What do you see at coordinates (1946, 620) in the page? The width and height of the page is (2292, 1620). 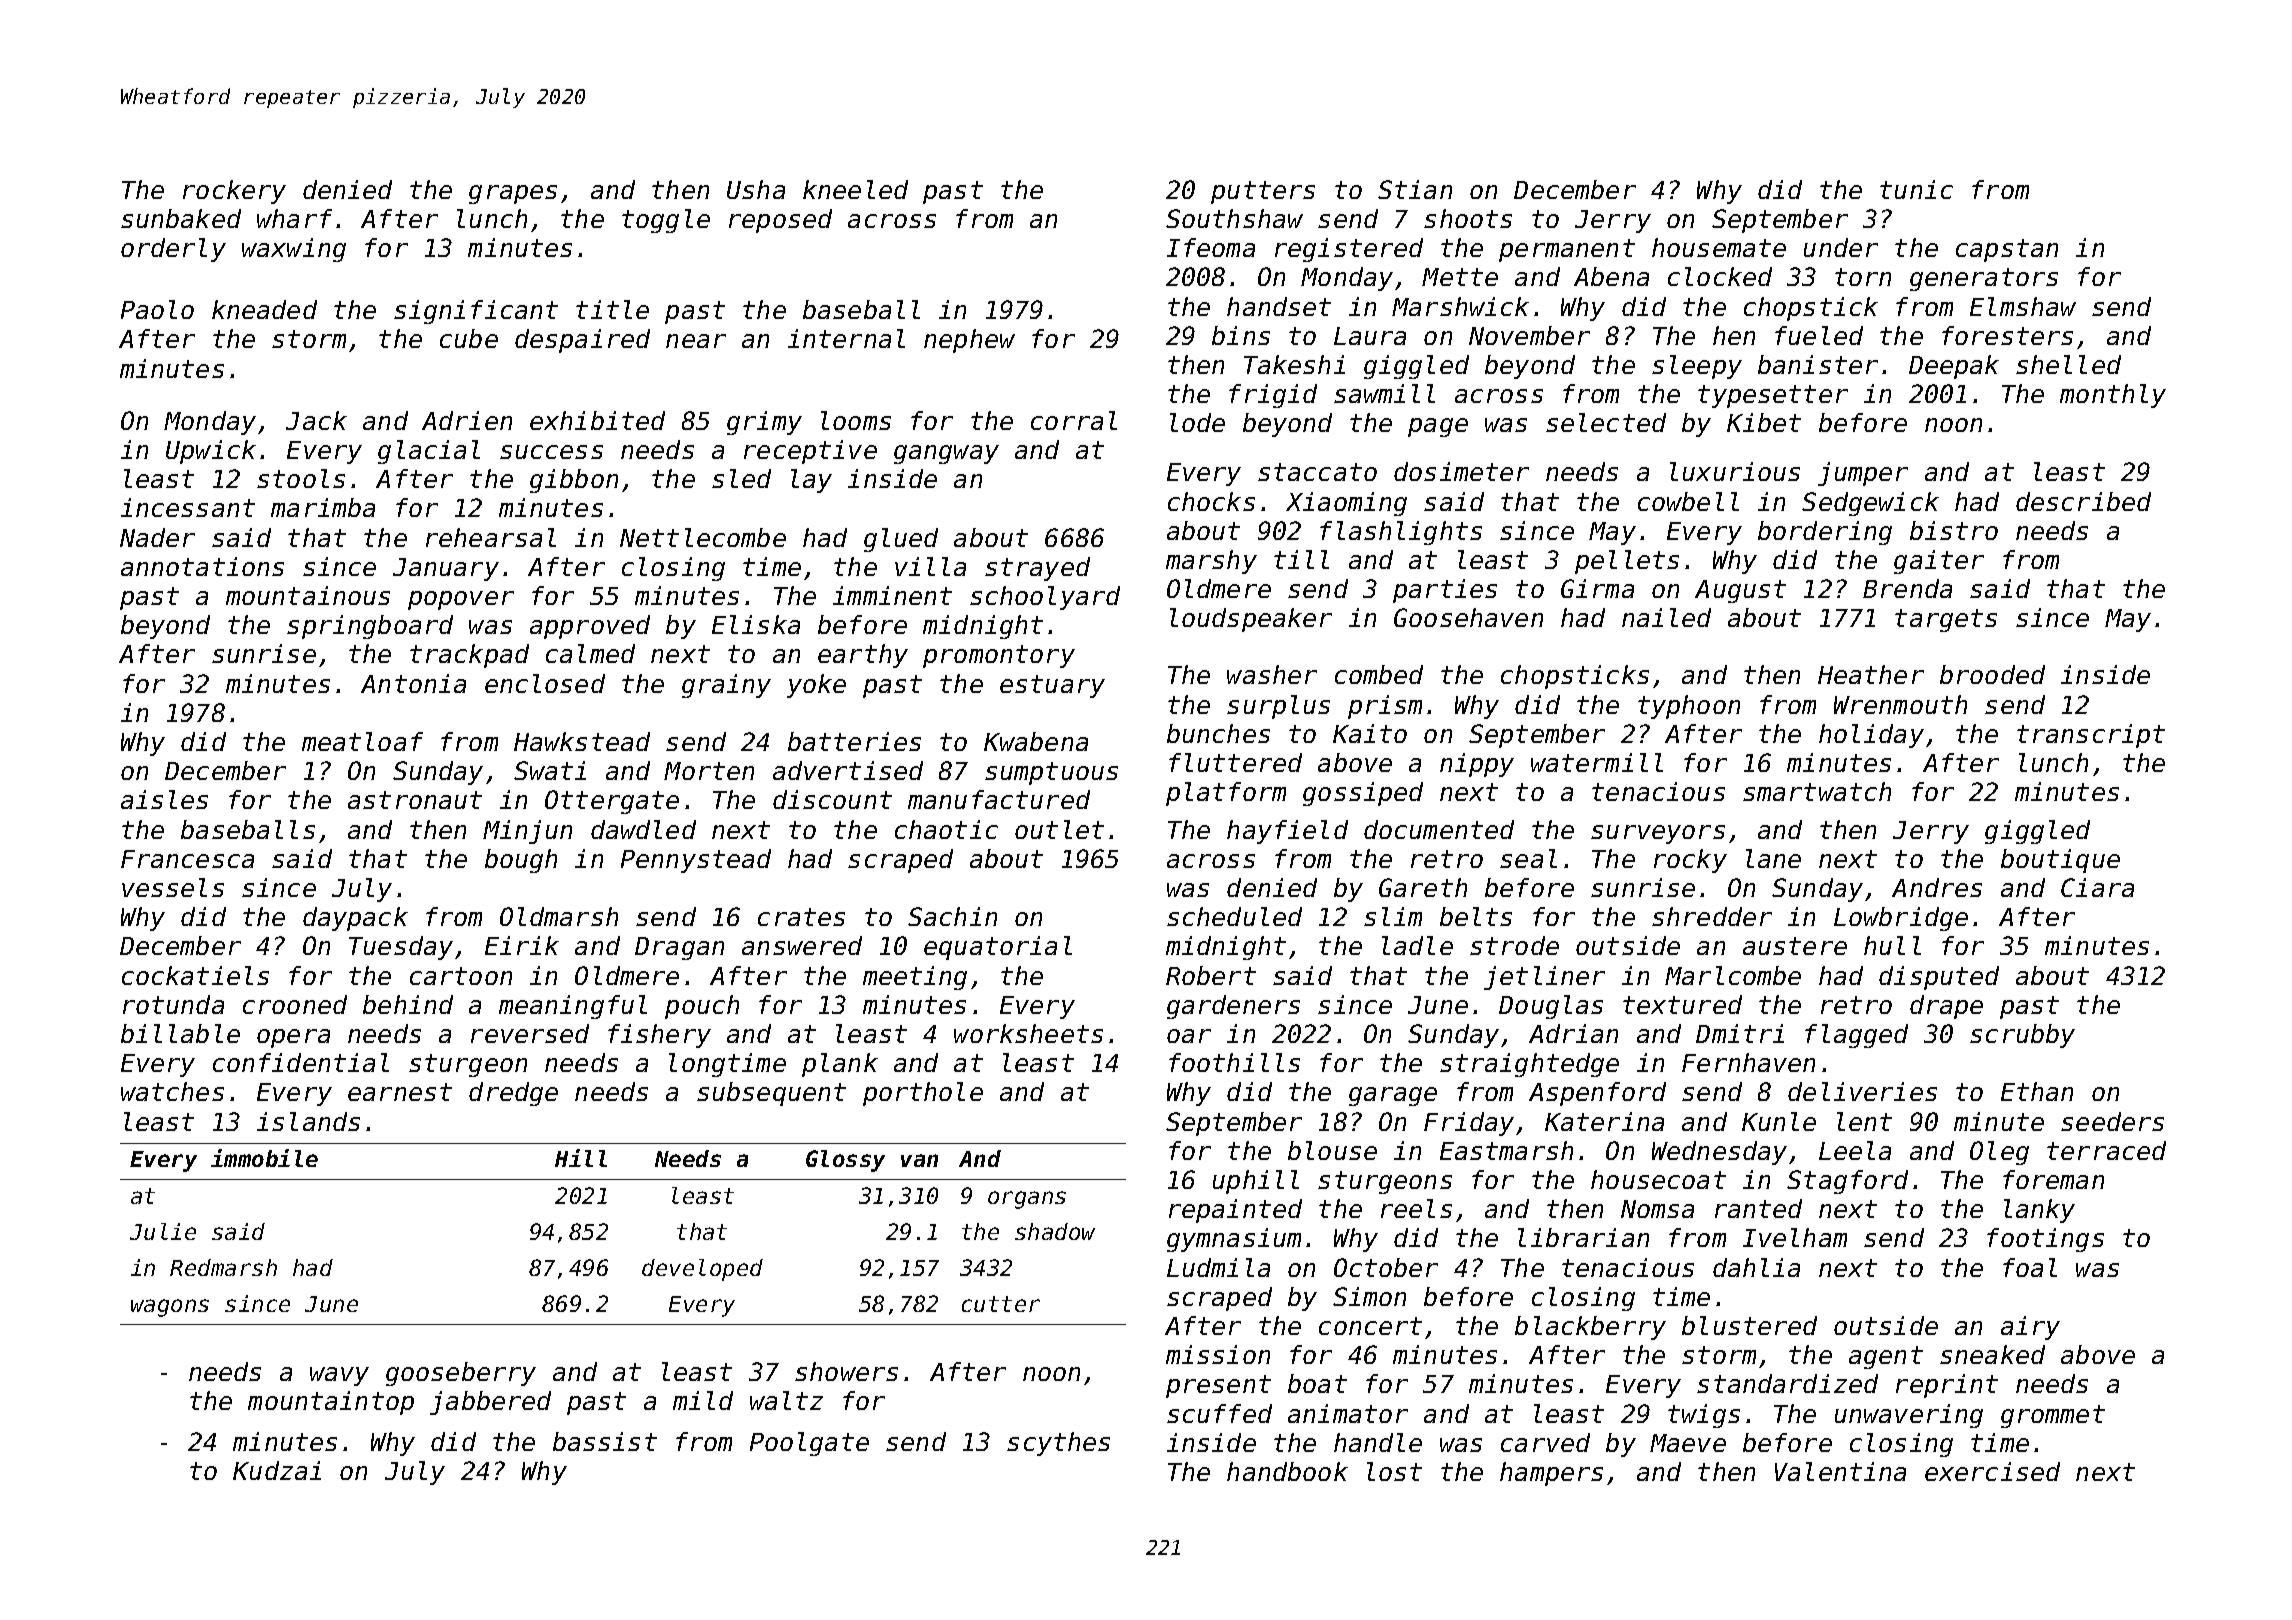 I see `targets` at bounding box center [1946, 620].
